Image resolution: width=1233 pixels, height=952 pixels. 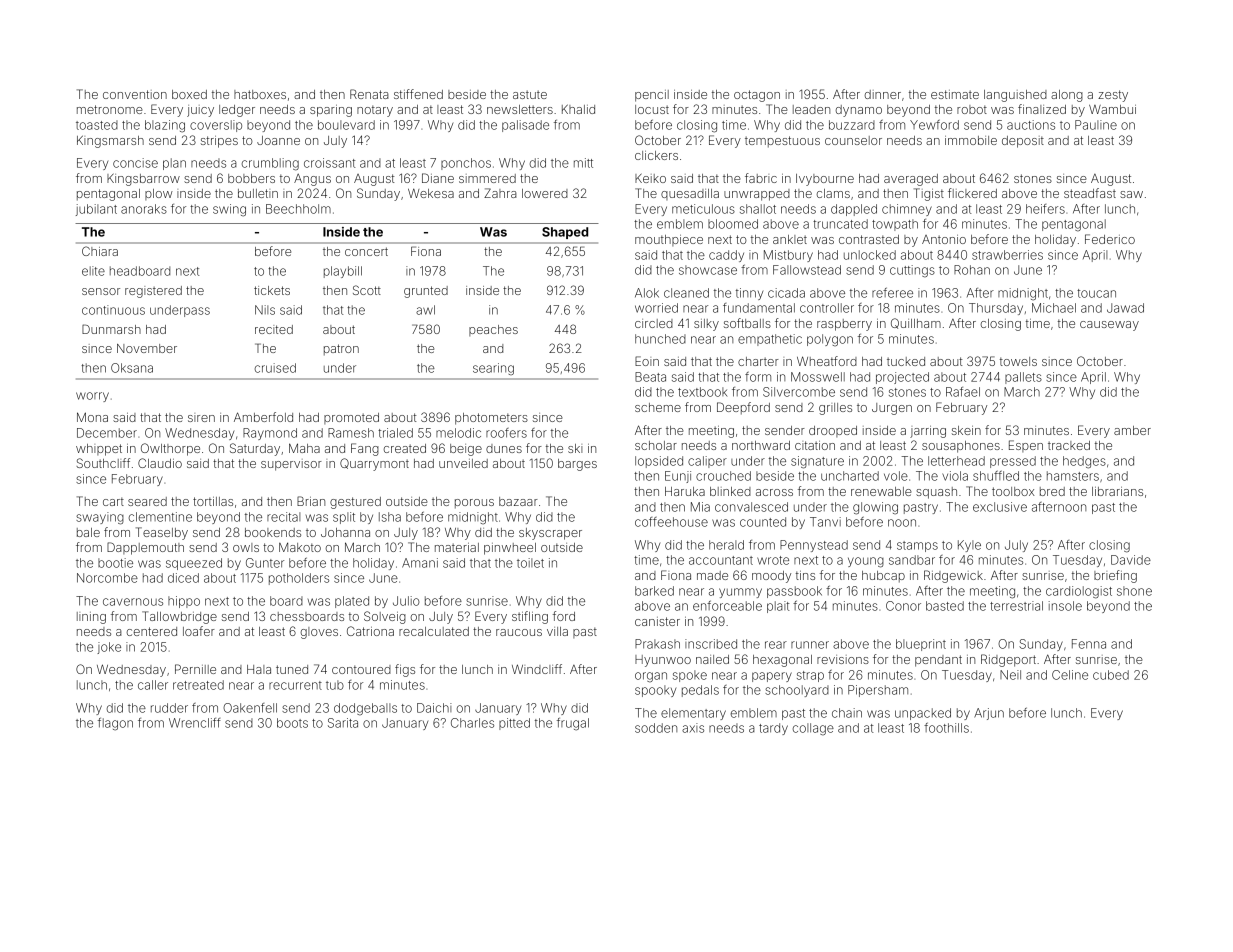 What do you see at coordinates (782, 142) in the screenshot?
I see `tempestuous` at bounding box center [782, 142].
